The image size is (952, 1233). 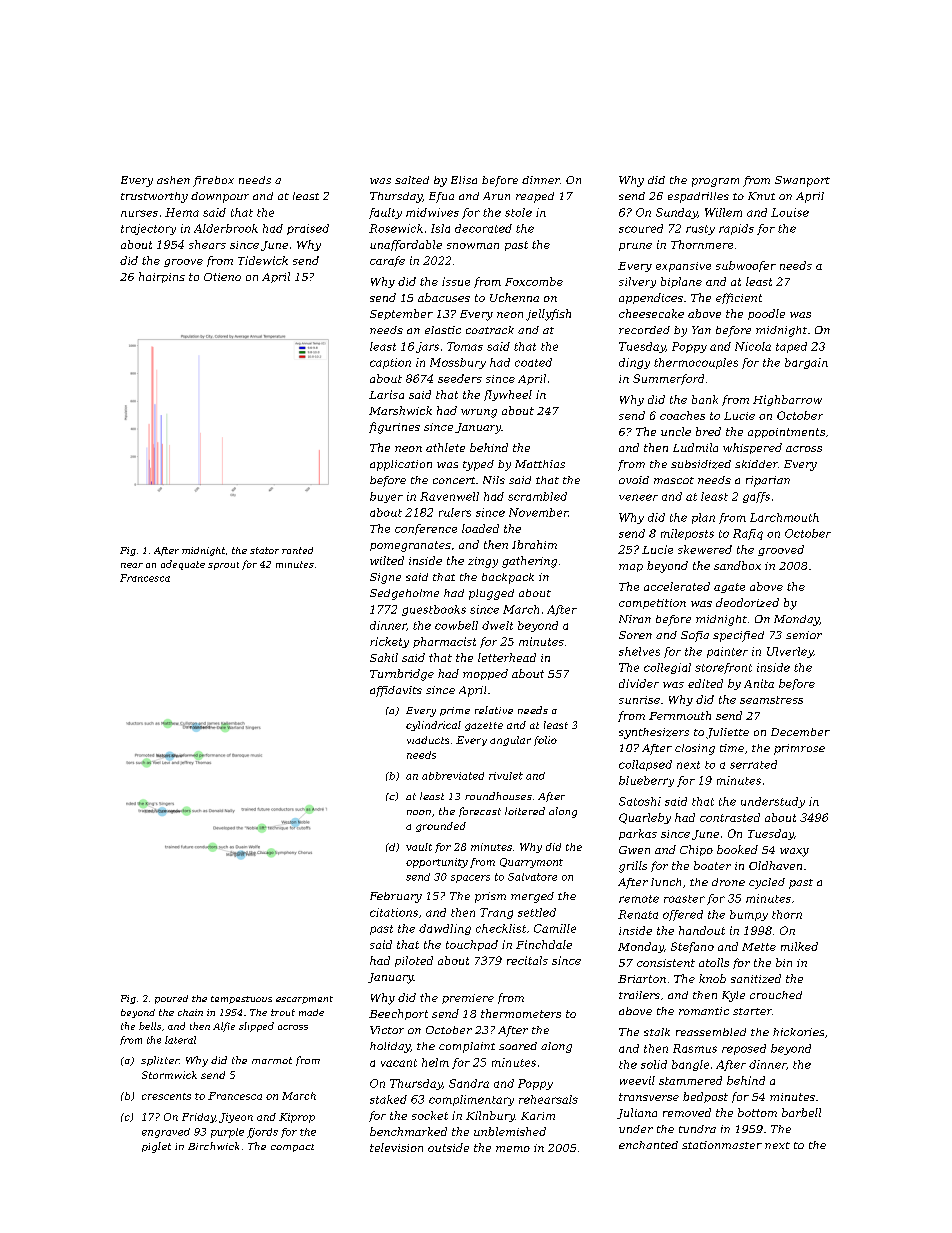 I want to click on barbell, so click(x=801, y=1112).
